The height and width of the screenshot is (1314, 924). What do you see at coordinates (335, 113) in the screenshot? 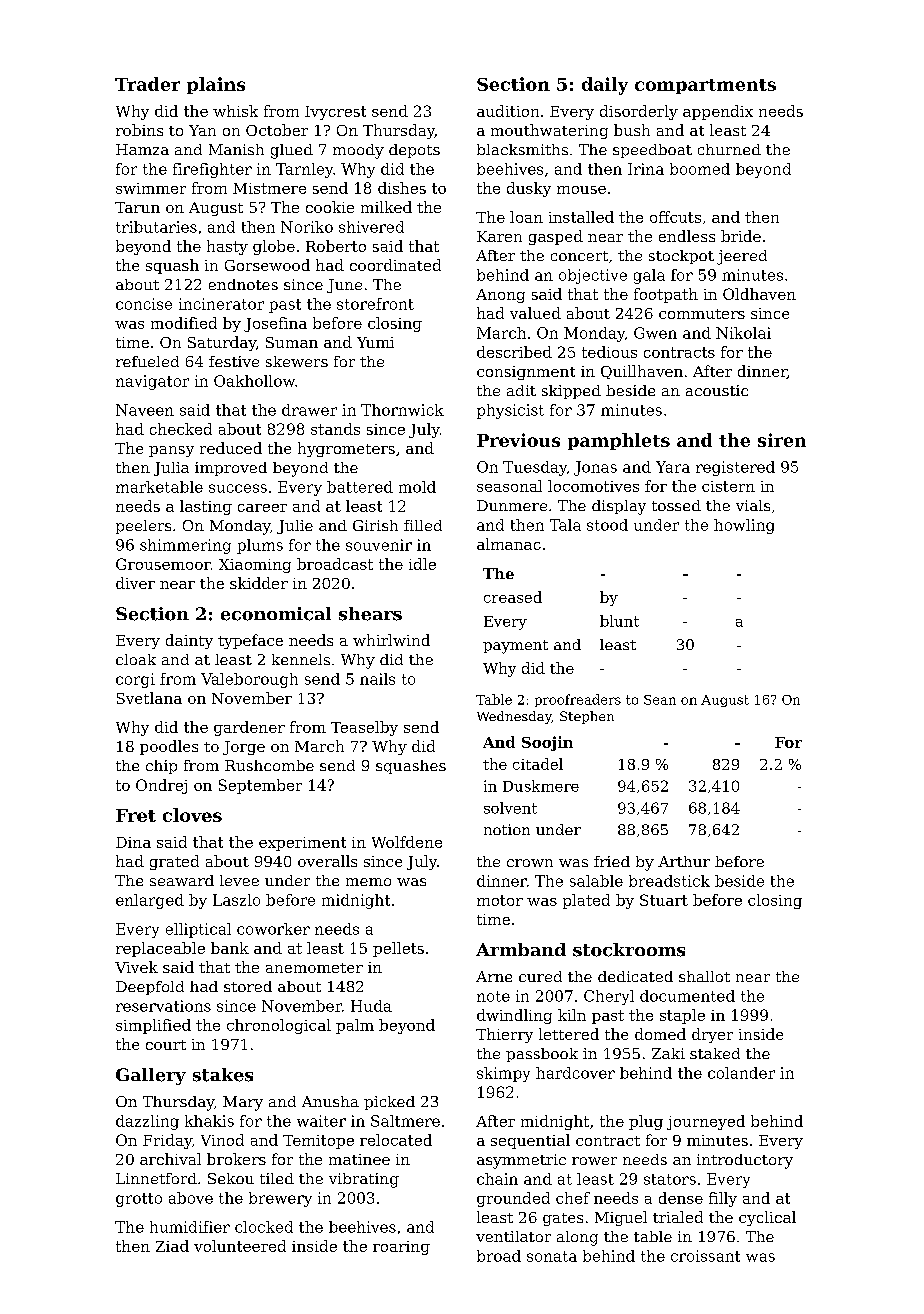
I see `Ivycrest` at bounding box center [335, 113].
